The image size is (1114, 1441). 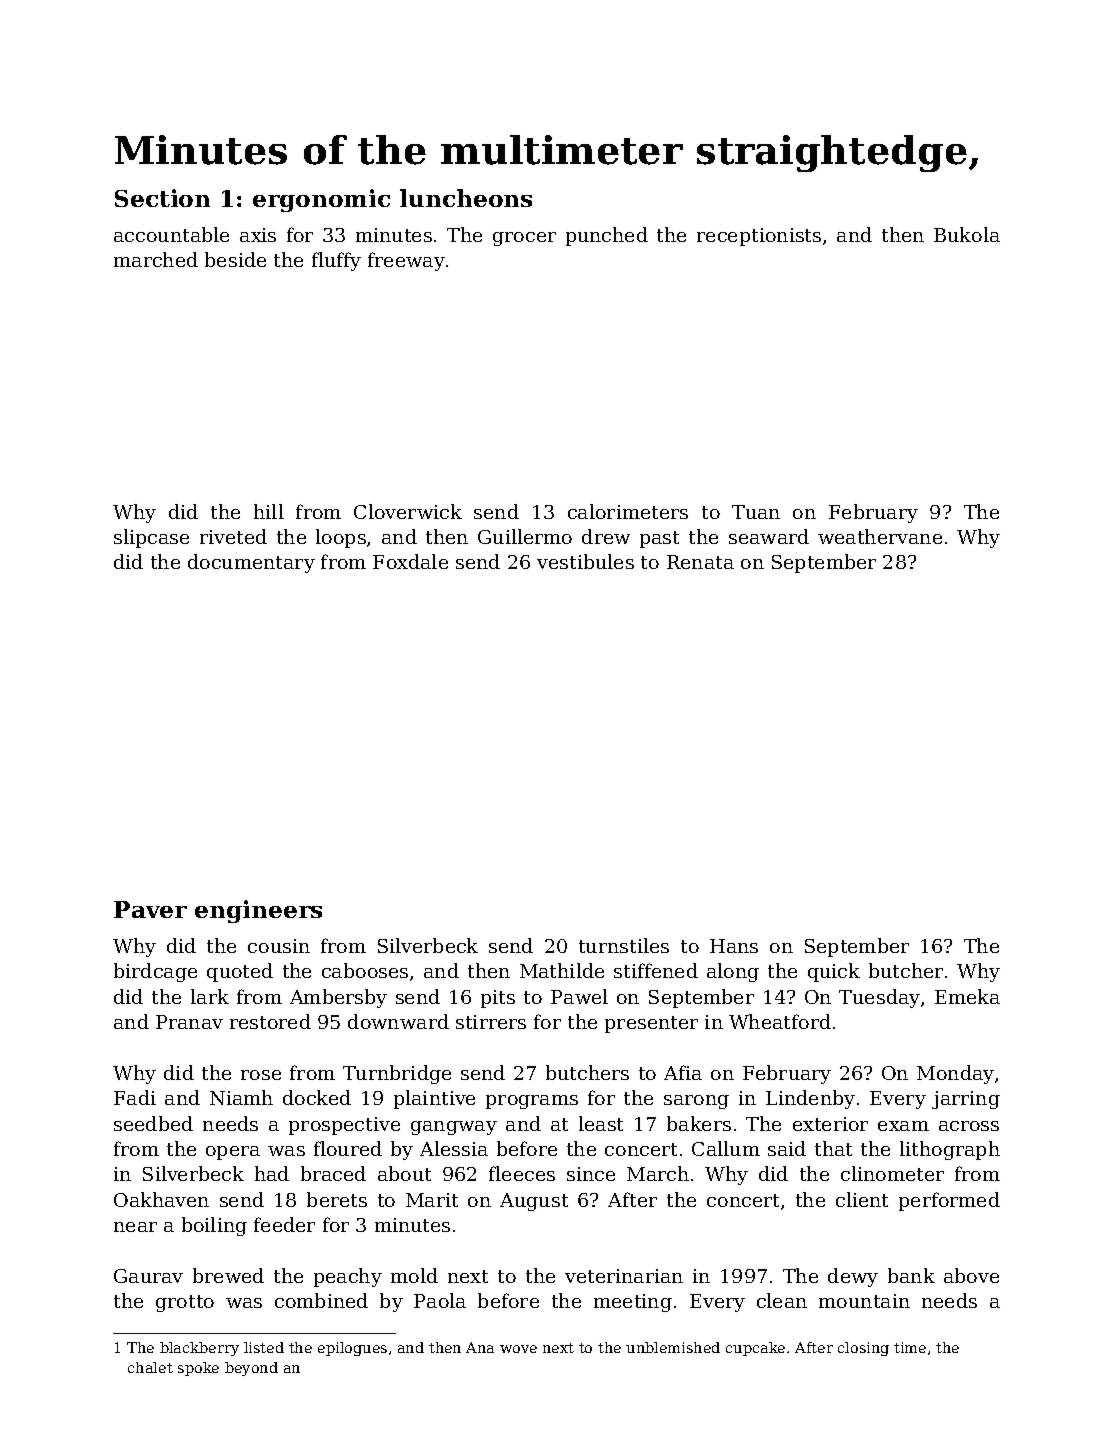 What do you see at coordinates (585, 561) in the image?
I see `vestibules` at bounding box center [585, 561].
